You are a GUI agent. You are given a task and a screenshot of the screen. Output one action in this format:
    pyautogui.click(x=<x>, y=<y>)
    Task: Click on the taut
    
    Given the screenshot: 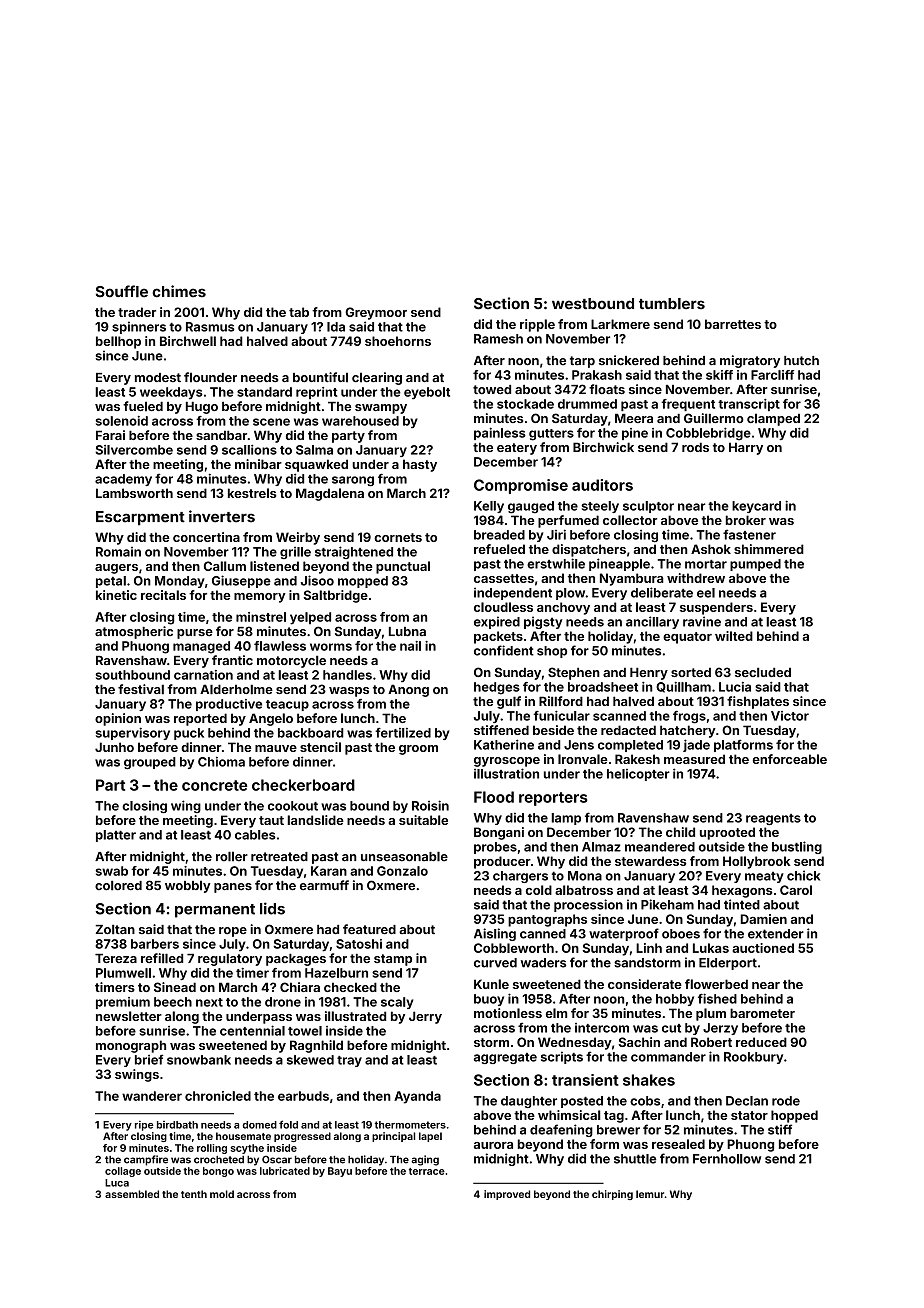 What is the action you would take?
    pyautogui.click(x=271, y=820)
